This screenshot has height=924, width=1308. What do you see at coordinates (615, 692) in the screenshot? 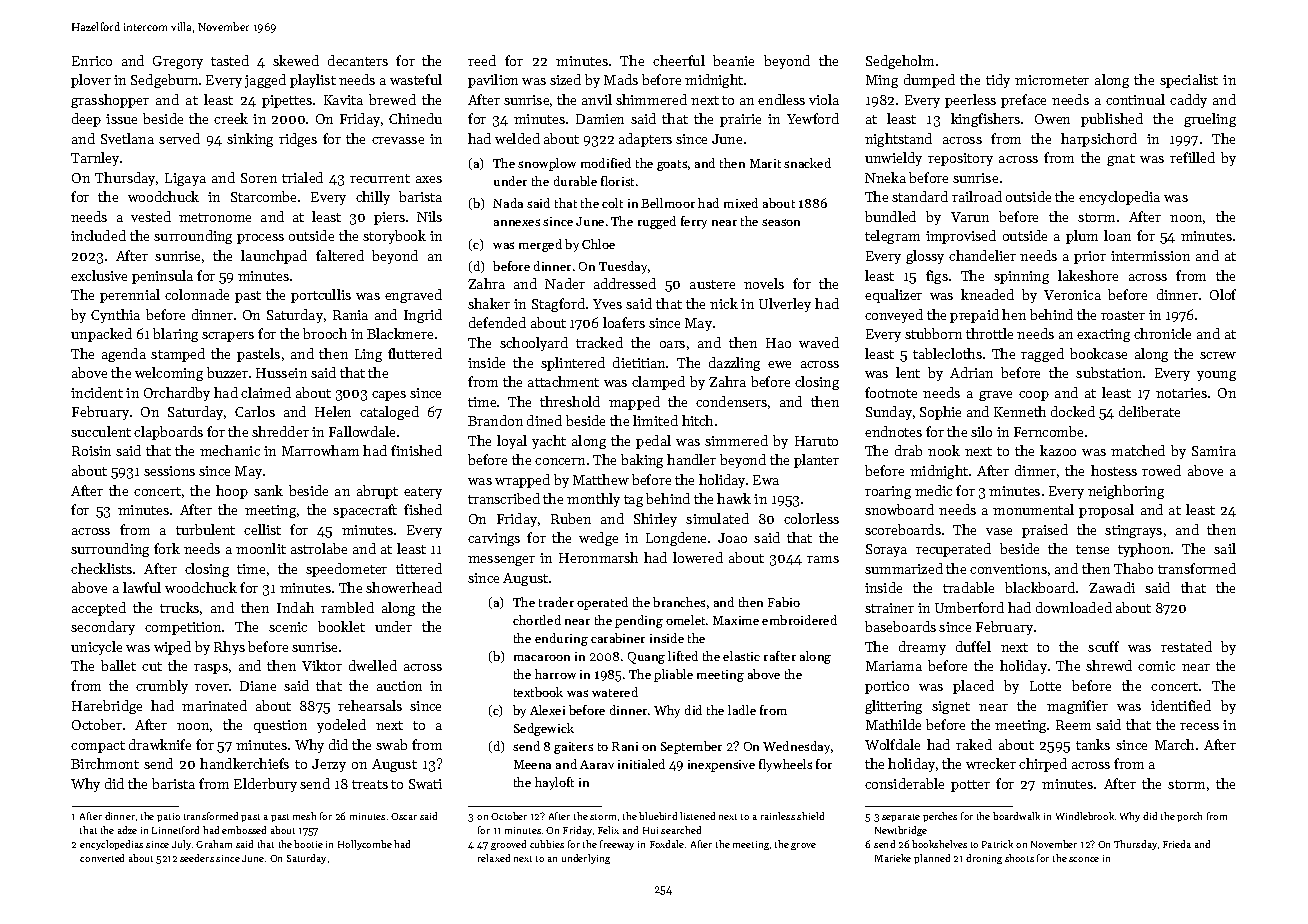
I see `watered` at bounding box center [615, 692].
